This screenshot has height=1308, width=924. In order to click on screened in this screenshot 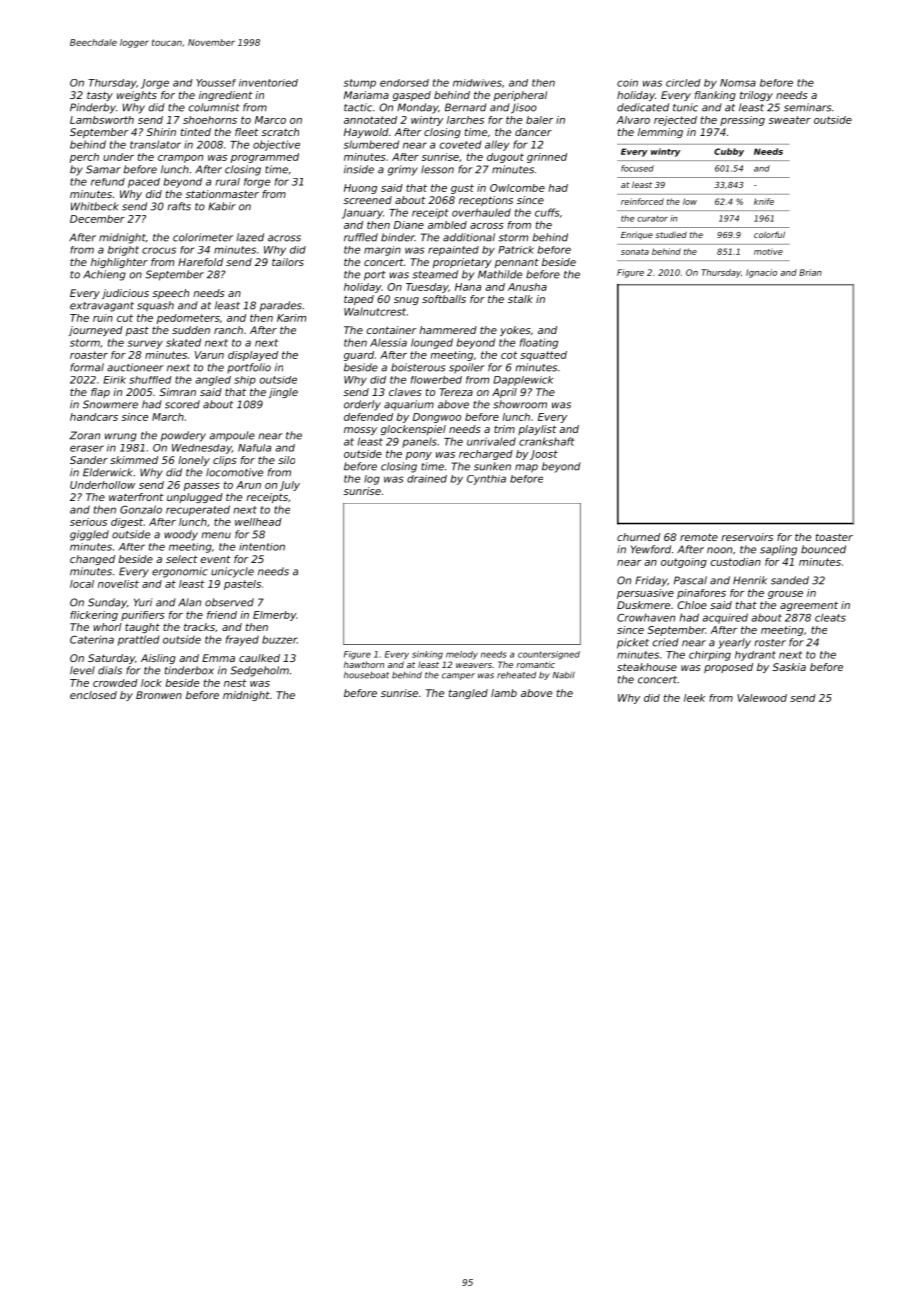, I will do `click(367, 200)`.
